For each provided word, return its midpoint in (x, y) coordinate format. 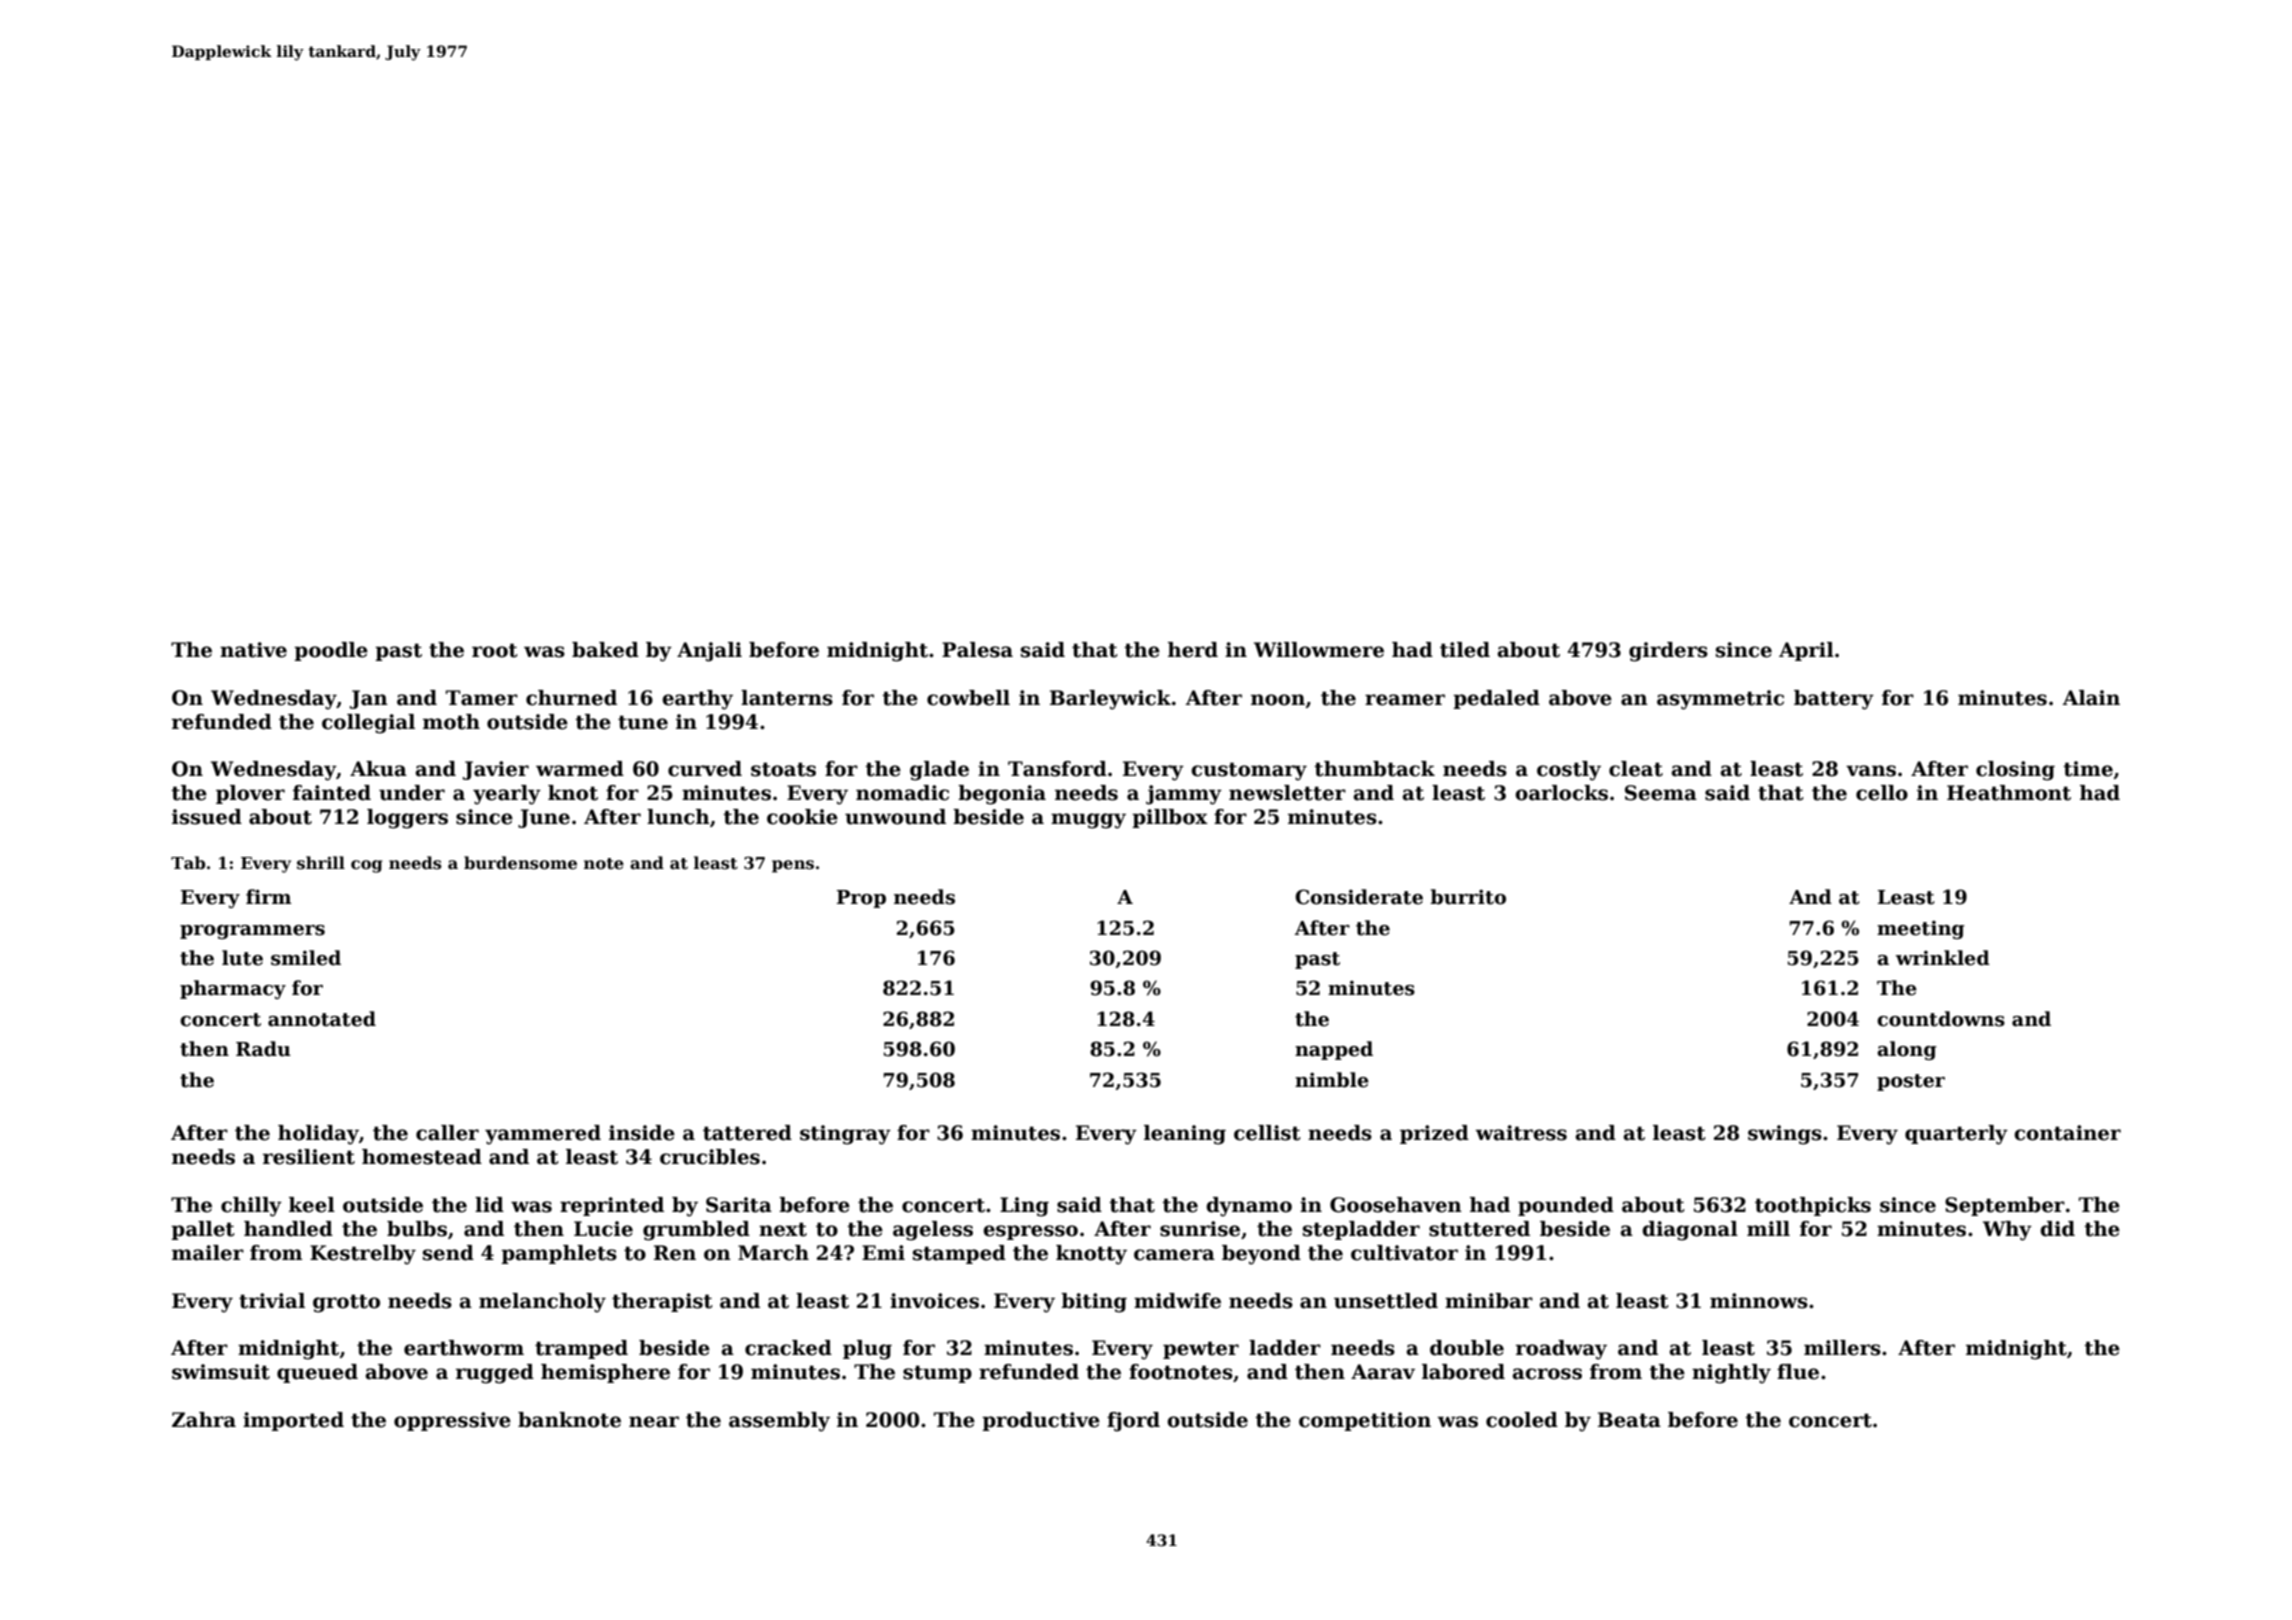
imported (293, 1421)
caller (447, 1133)
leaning (1185, 1135)
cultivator (1404, 1253)
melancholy (542, 1303)
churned (571, 698)
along (1907, 1050)
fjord (1133, 1422)
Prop (861, 899)
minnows (1759, 1301)
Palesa (977, 650)
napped (1334, 1050)
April (1806, 651)
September (2005, 1206)
